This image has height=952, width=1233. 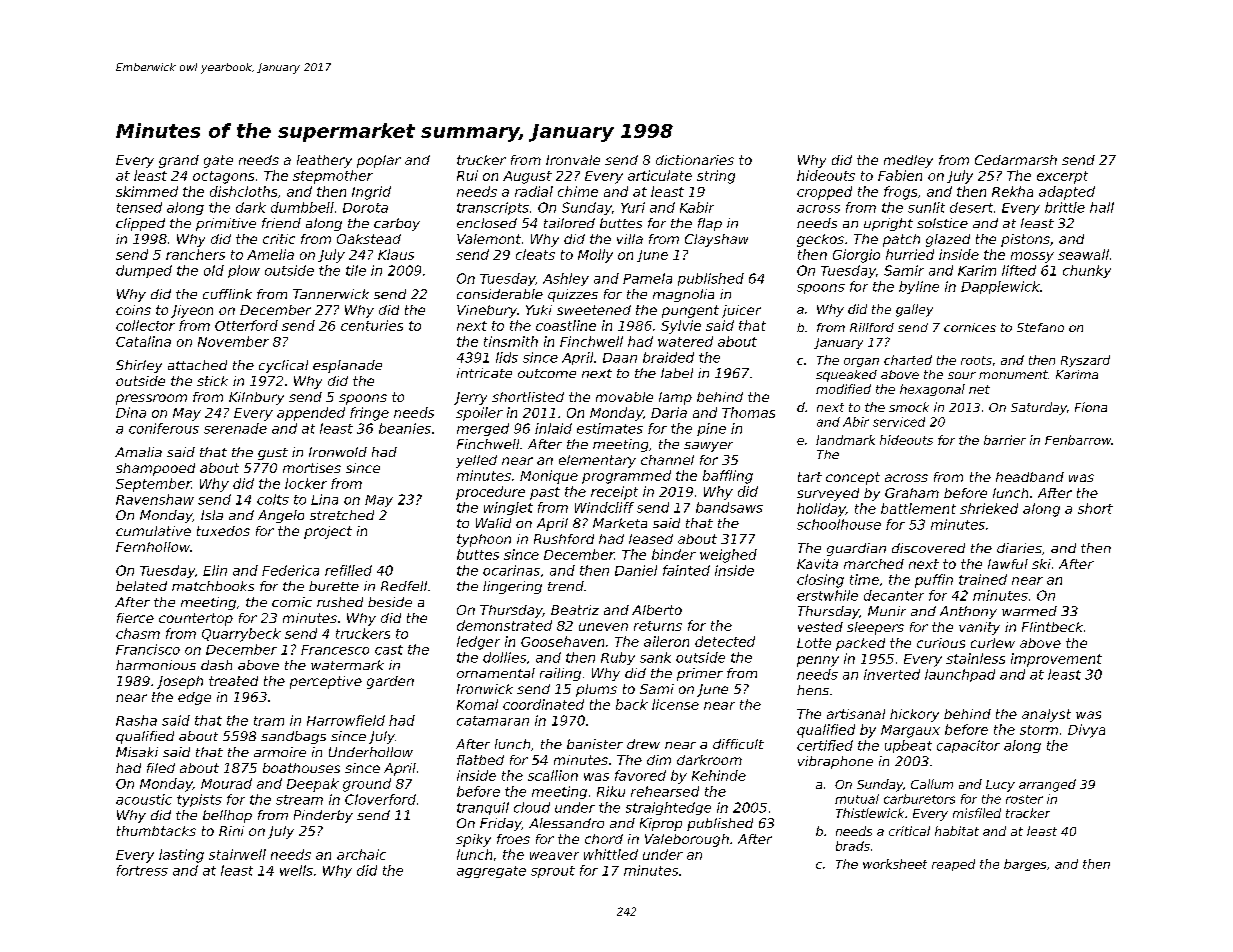 What do you see at coordinates (507, 357) in the image?
I see `lids` at bounding box center [507, 357].
